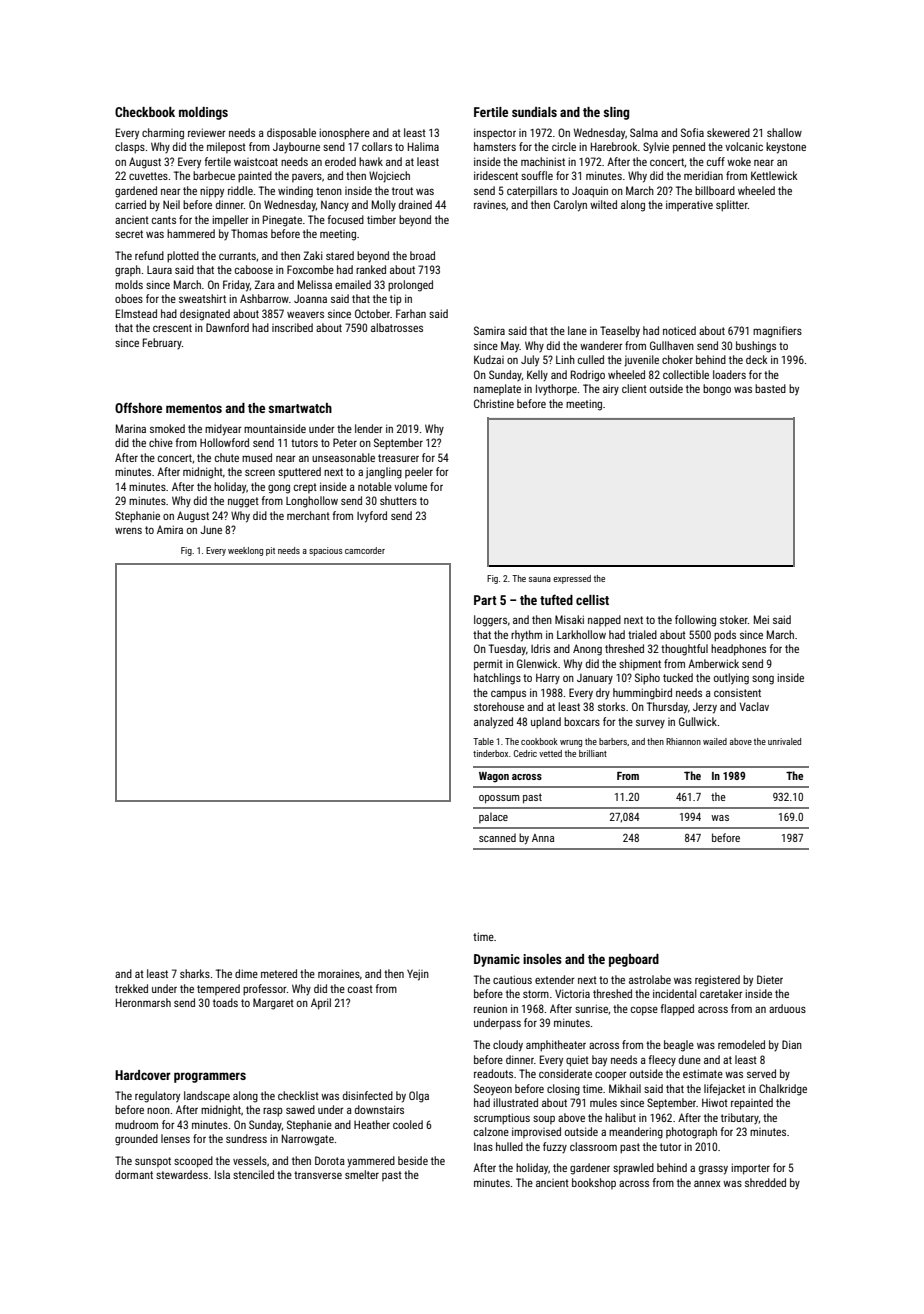  I want to click on bookshop, so click(594, 1183).
